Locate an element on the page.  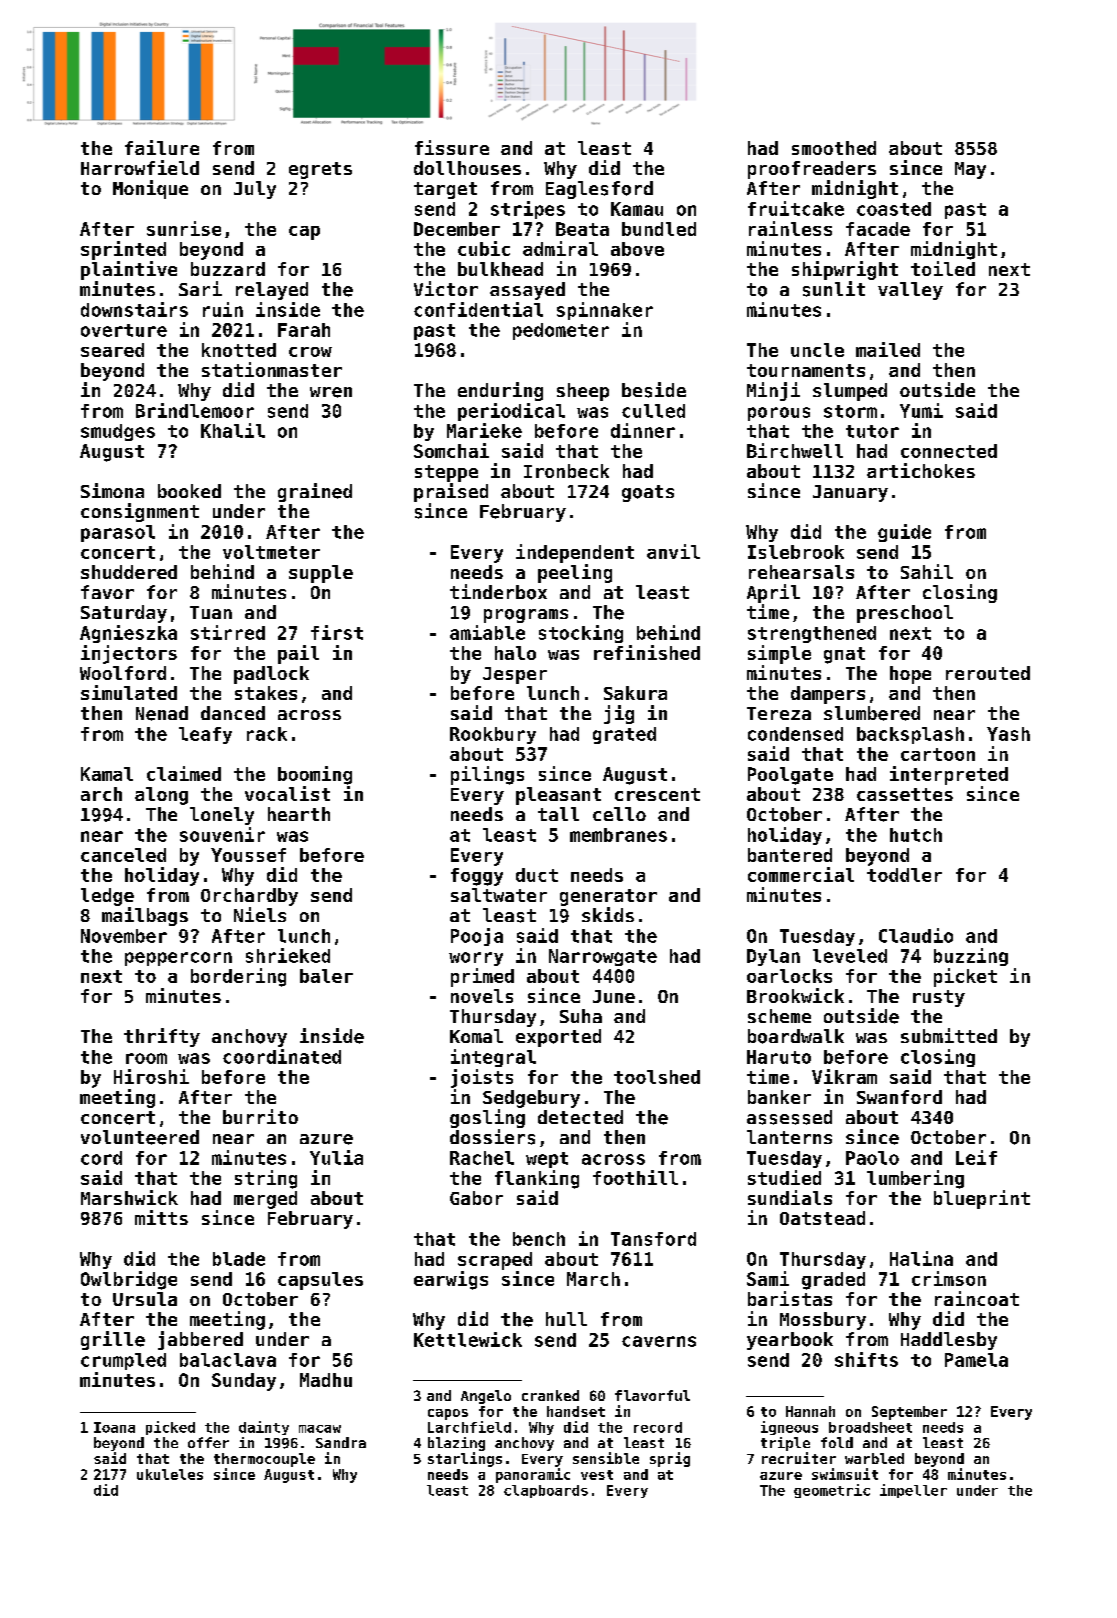
peppercorn is located at coordinates (178, 959).
